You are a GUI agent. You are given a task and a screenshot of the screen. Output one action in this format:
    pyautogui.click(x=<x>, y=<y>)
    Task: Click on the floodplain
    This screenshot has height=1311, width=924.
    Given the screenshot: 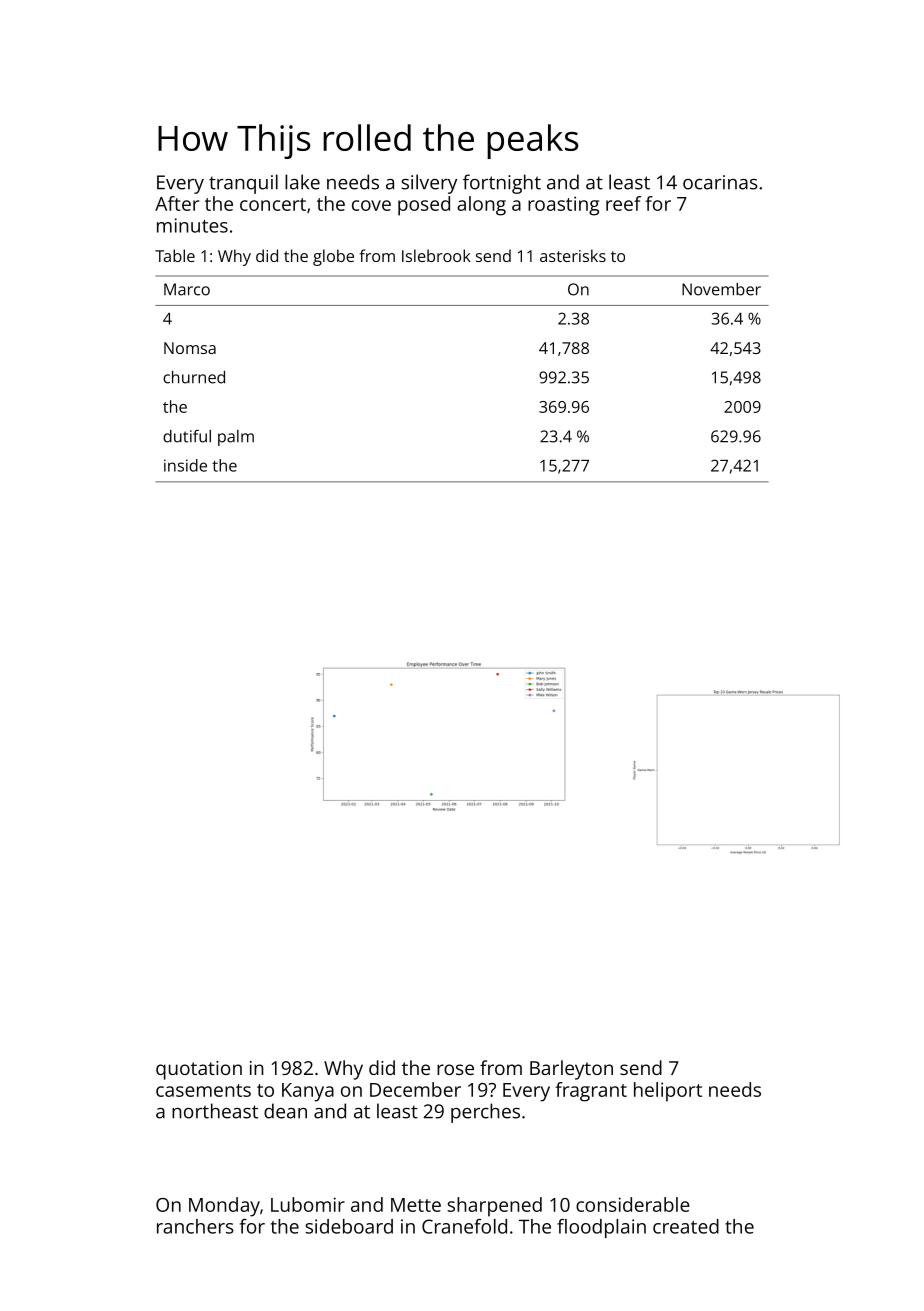 What is the action you would take?
    pyautogui.click(x=601, y=1228)
